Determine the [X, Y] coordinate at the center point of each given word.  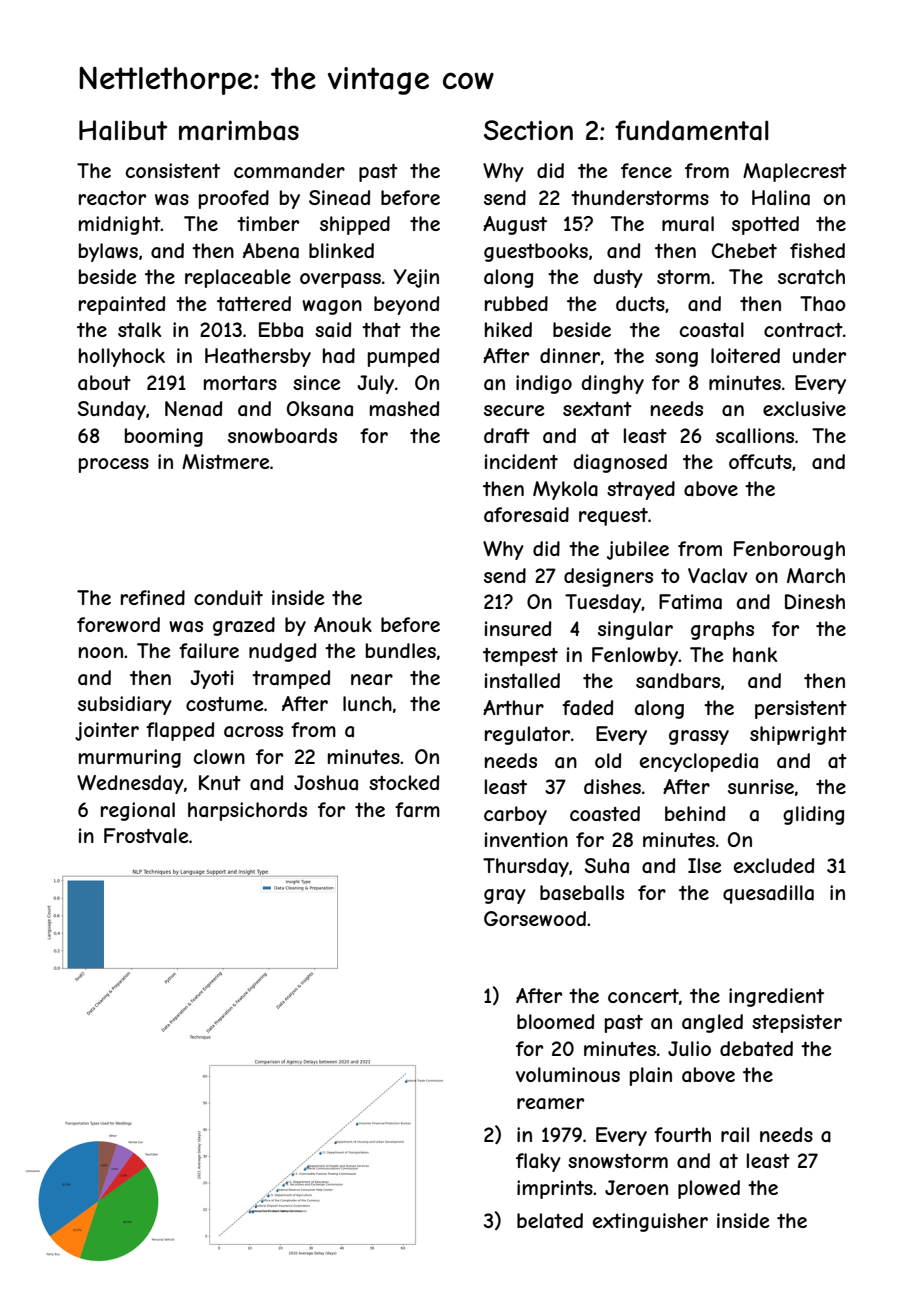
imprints [555, 1189]
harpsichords [247, 811]
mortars [240, 383]
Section [528, 130]
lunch [367, 703]
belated [550, 1221]
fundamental [692, 130]
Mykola [565, 490]
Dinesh [815, 602]
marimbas [239, 130]
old [608, 760]
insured [518, 628]
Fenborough [789, 550]
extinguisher [650, 1222]
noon [101, 652]
